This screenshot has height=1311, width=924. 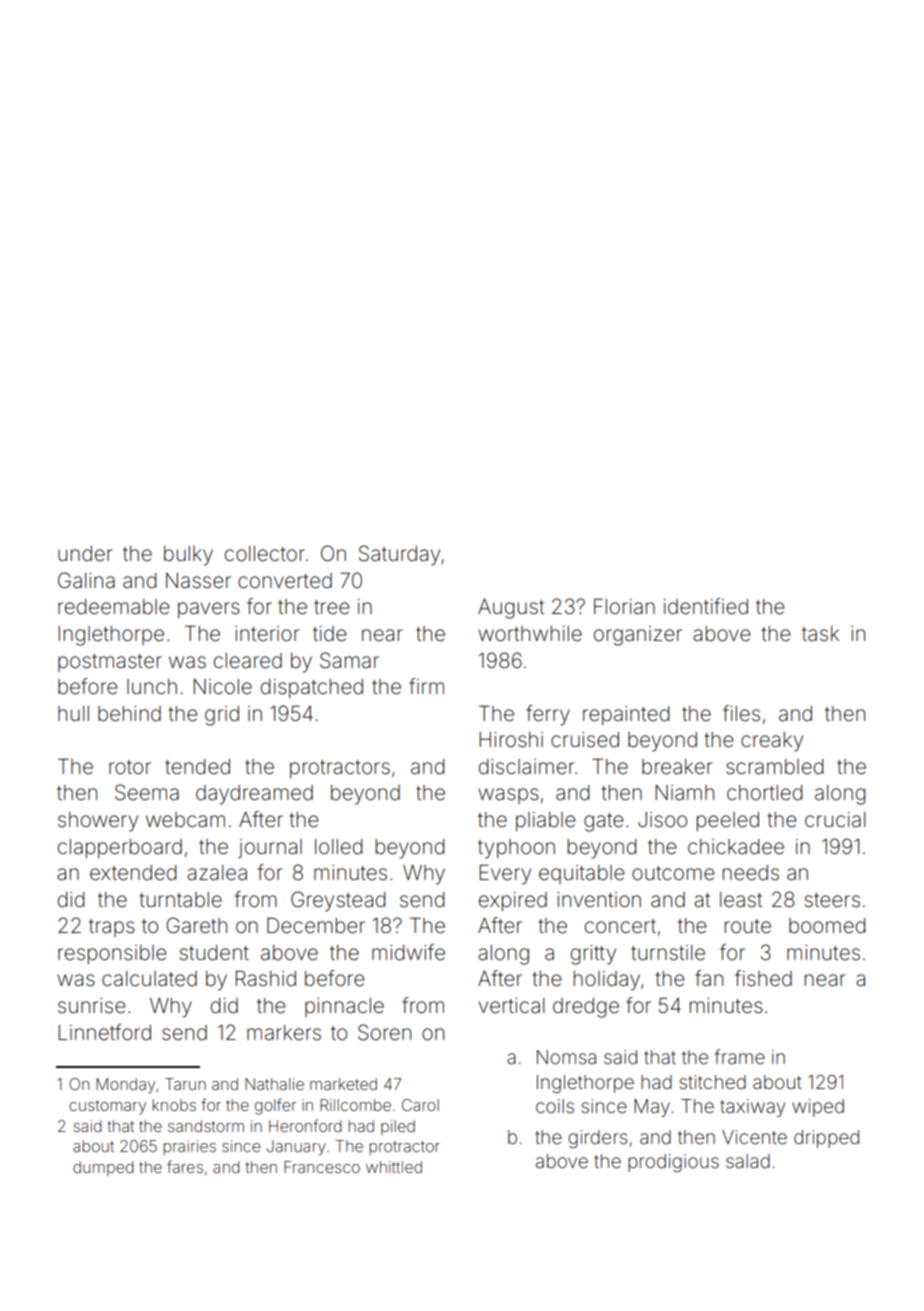 I want to click on dumped, so click(x=103, y=1168).
